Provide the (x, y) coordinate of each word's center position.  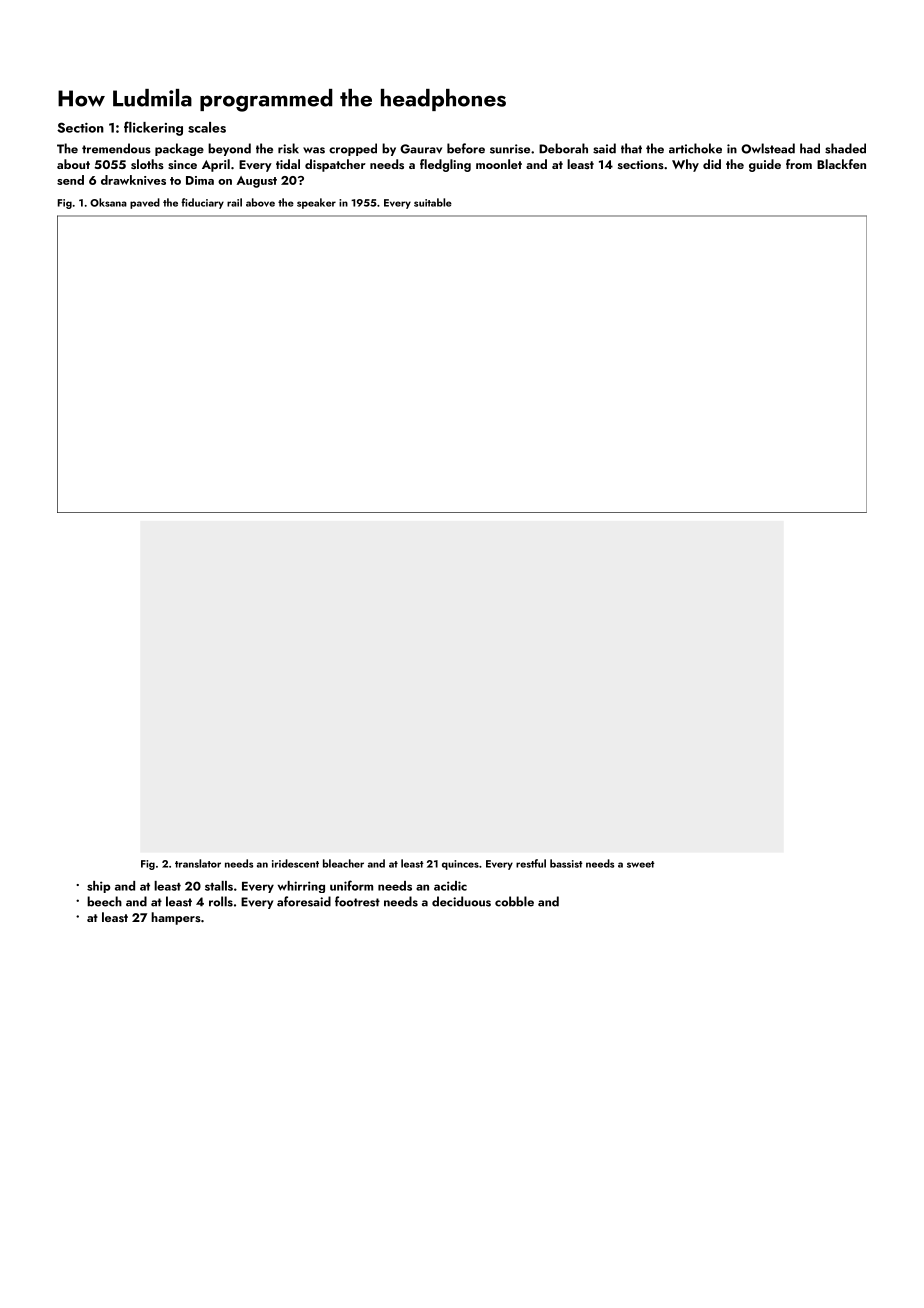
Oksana (108, 202)
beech (104, 901)
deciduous (461, 901)
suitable (433, 202)
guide (765, 165)
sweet (641, 864)
